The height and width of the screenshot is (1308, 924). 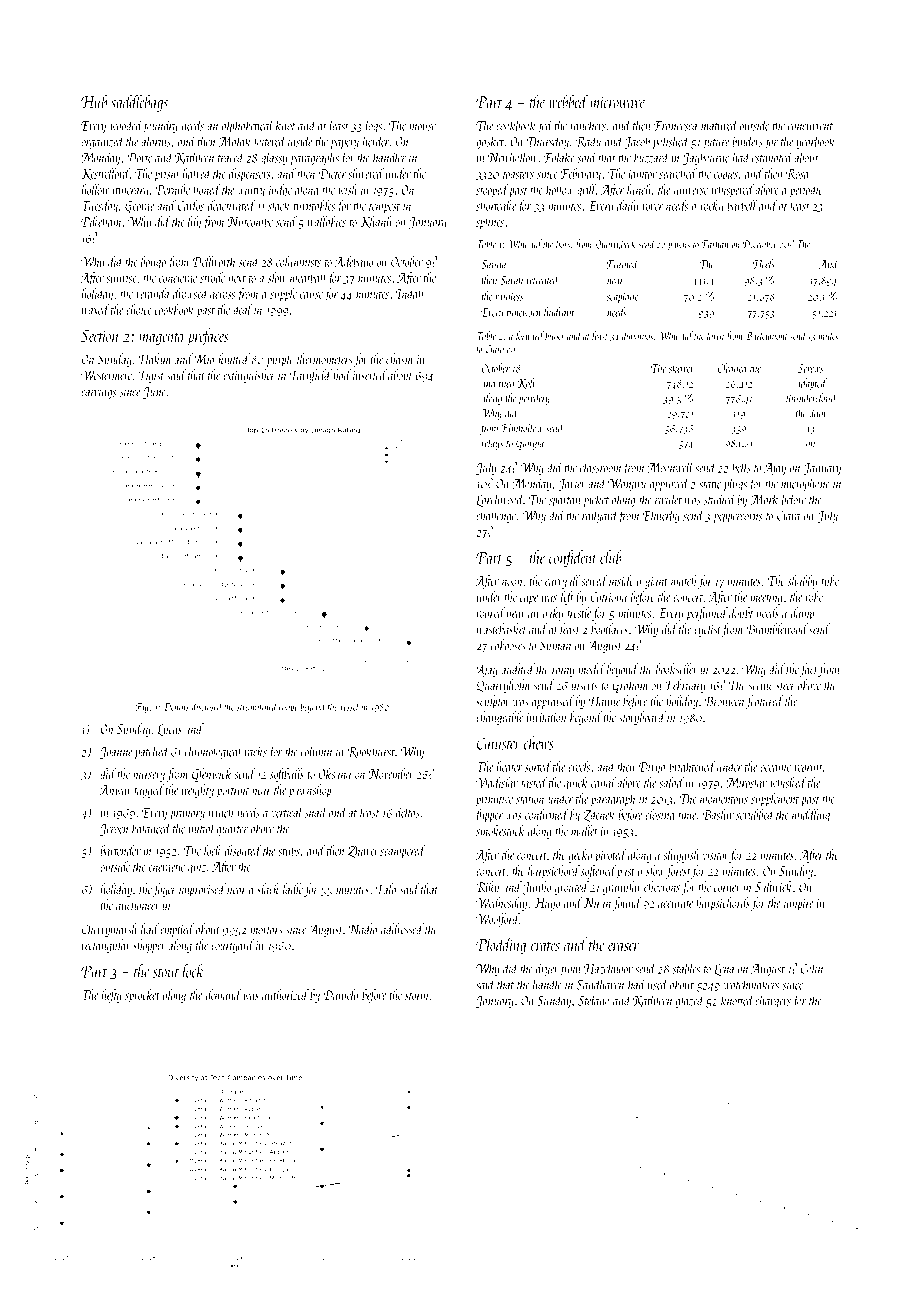 What do you see at coordinates (207, 706) in the screenshot?
I see `disclosed` at bounding box center [207, 706].
